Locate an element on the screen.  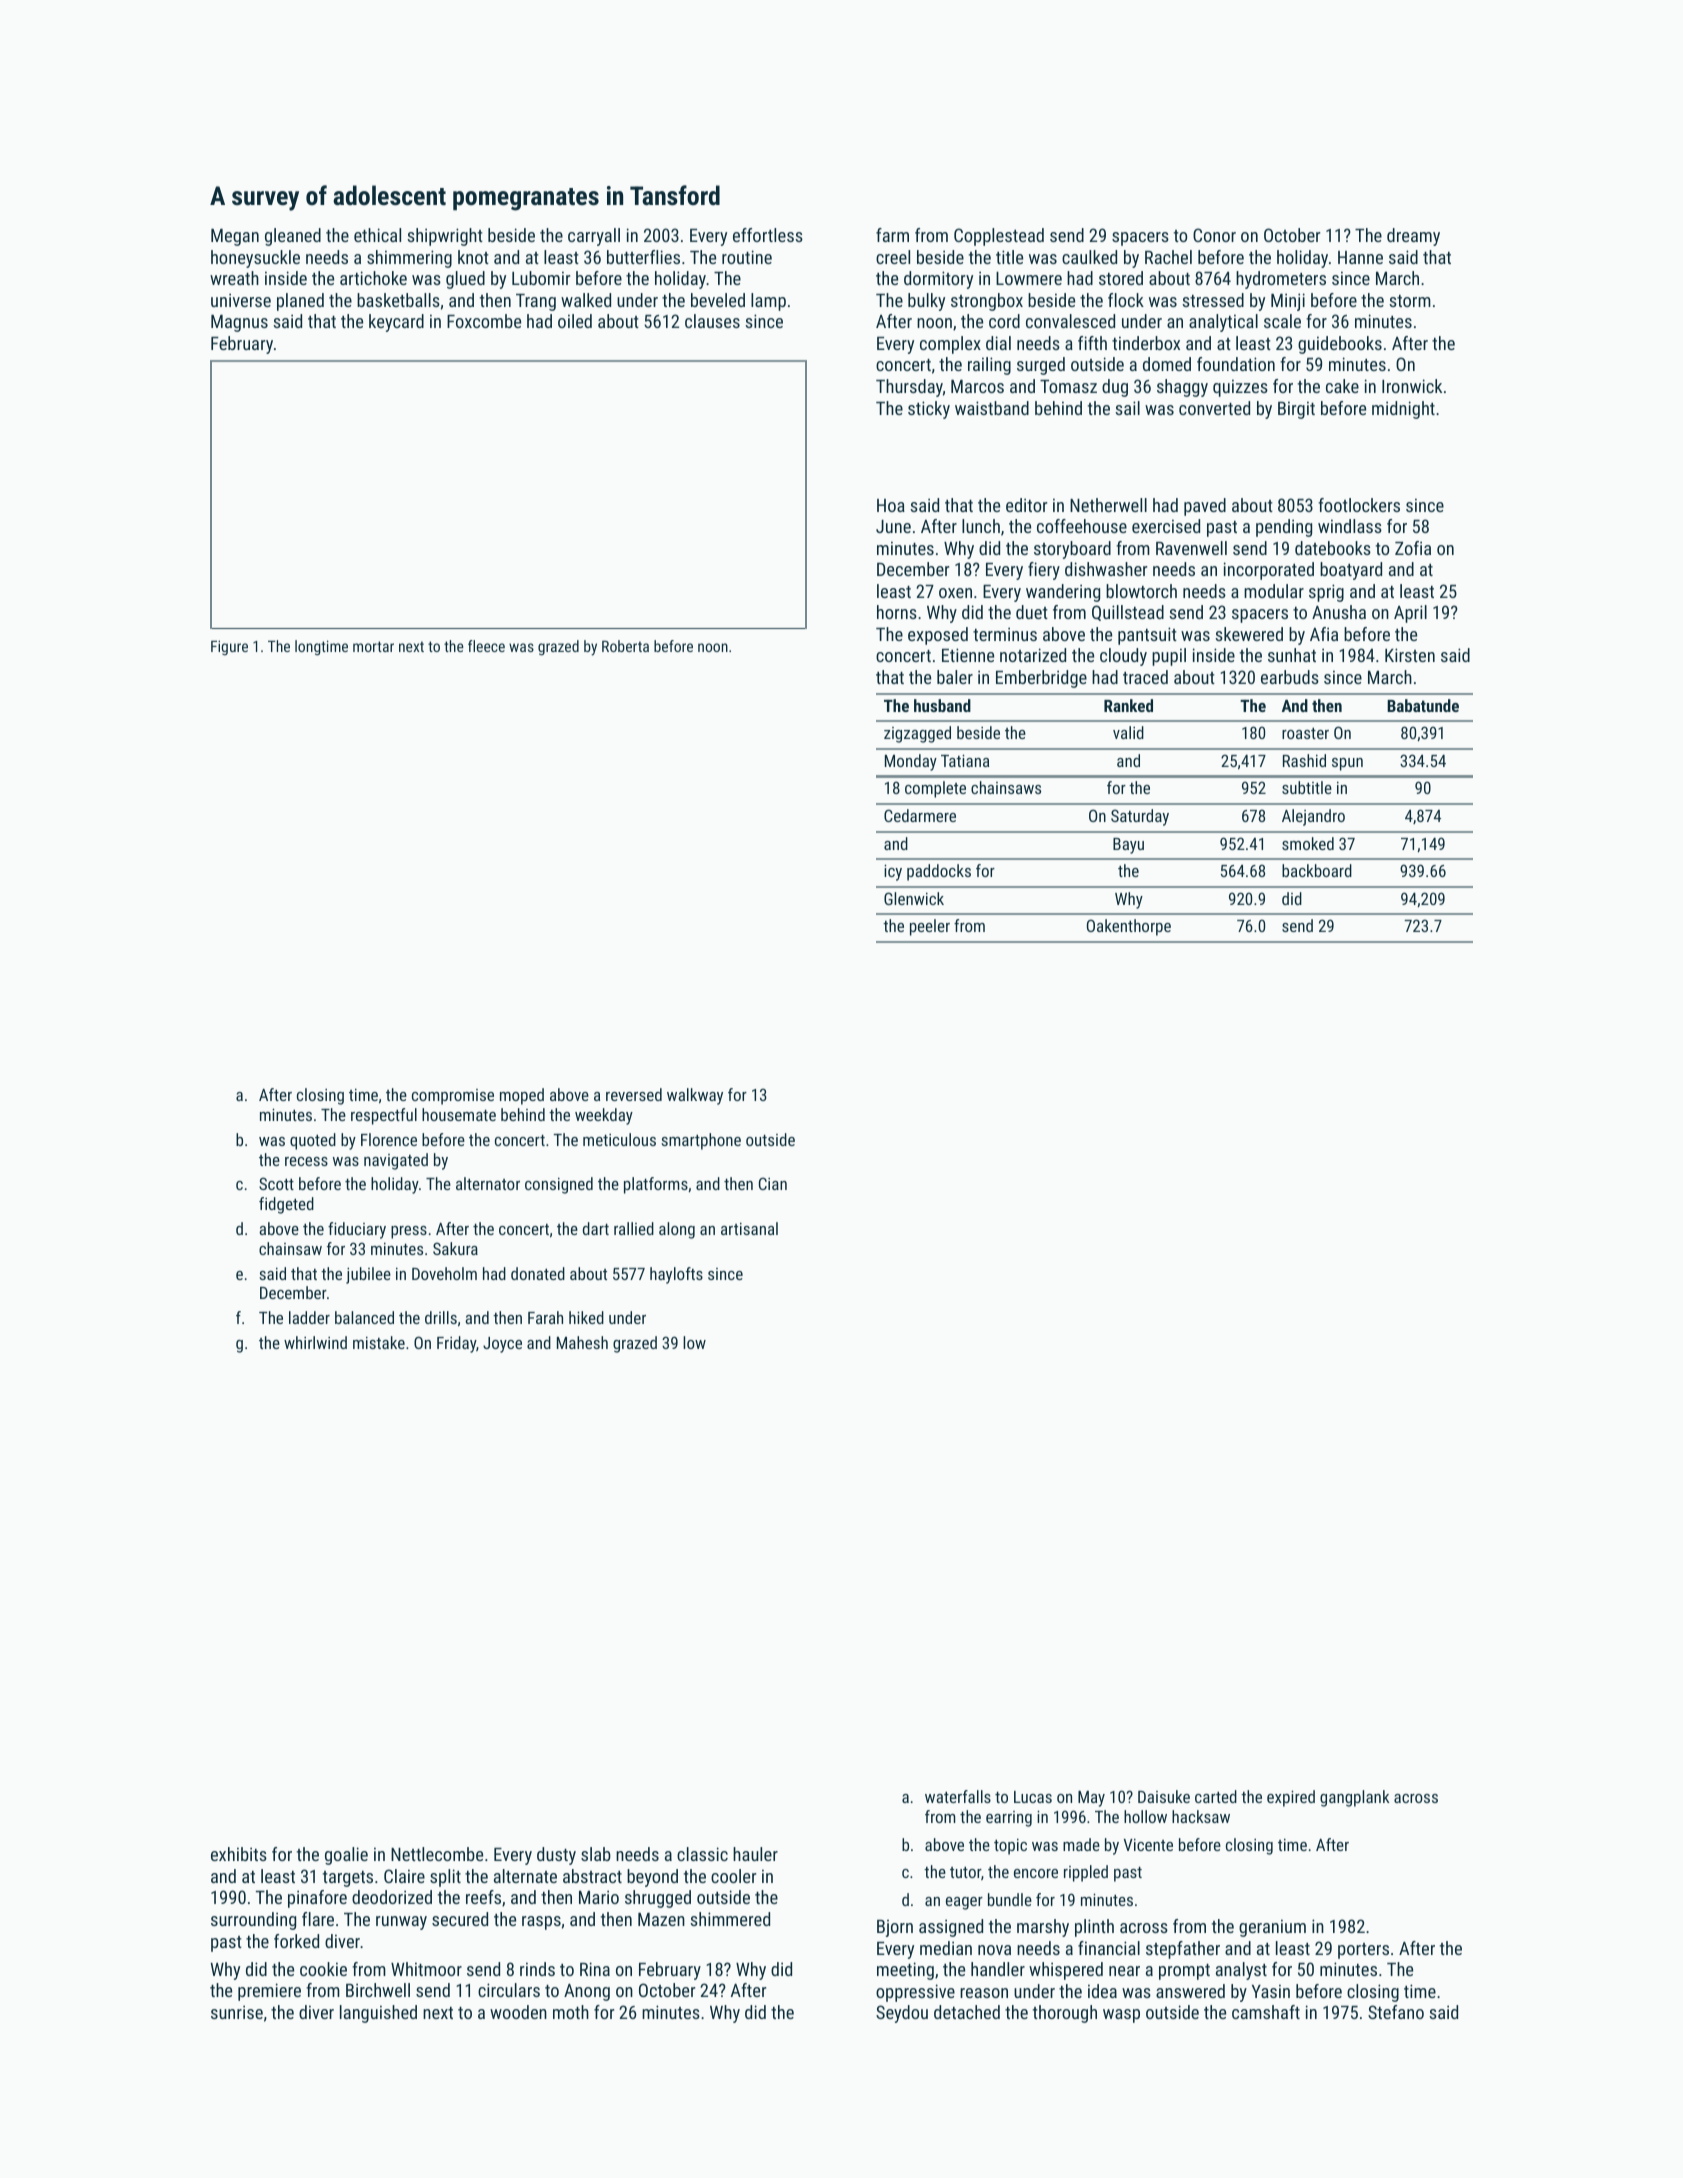
waterfalls is located at coordinates (958, 1796).
